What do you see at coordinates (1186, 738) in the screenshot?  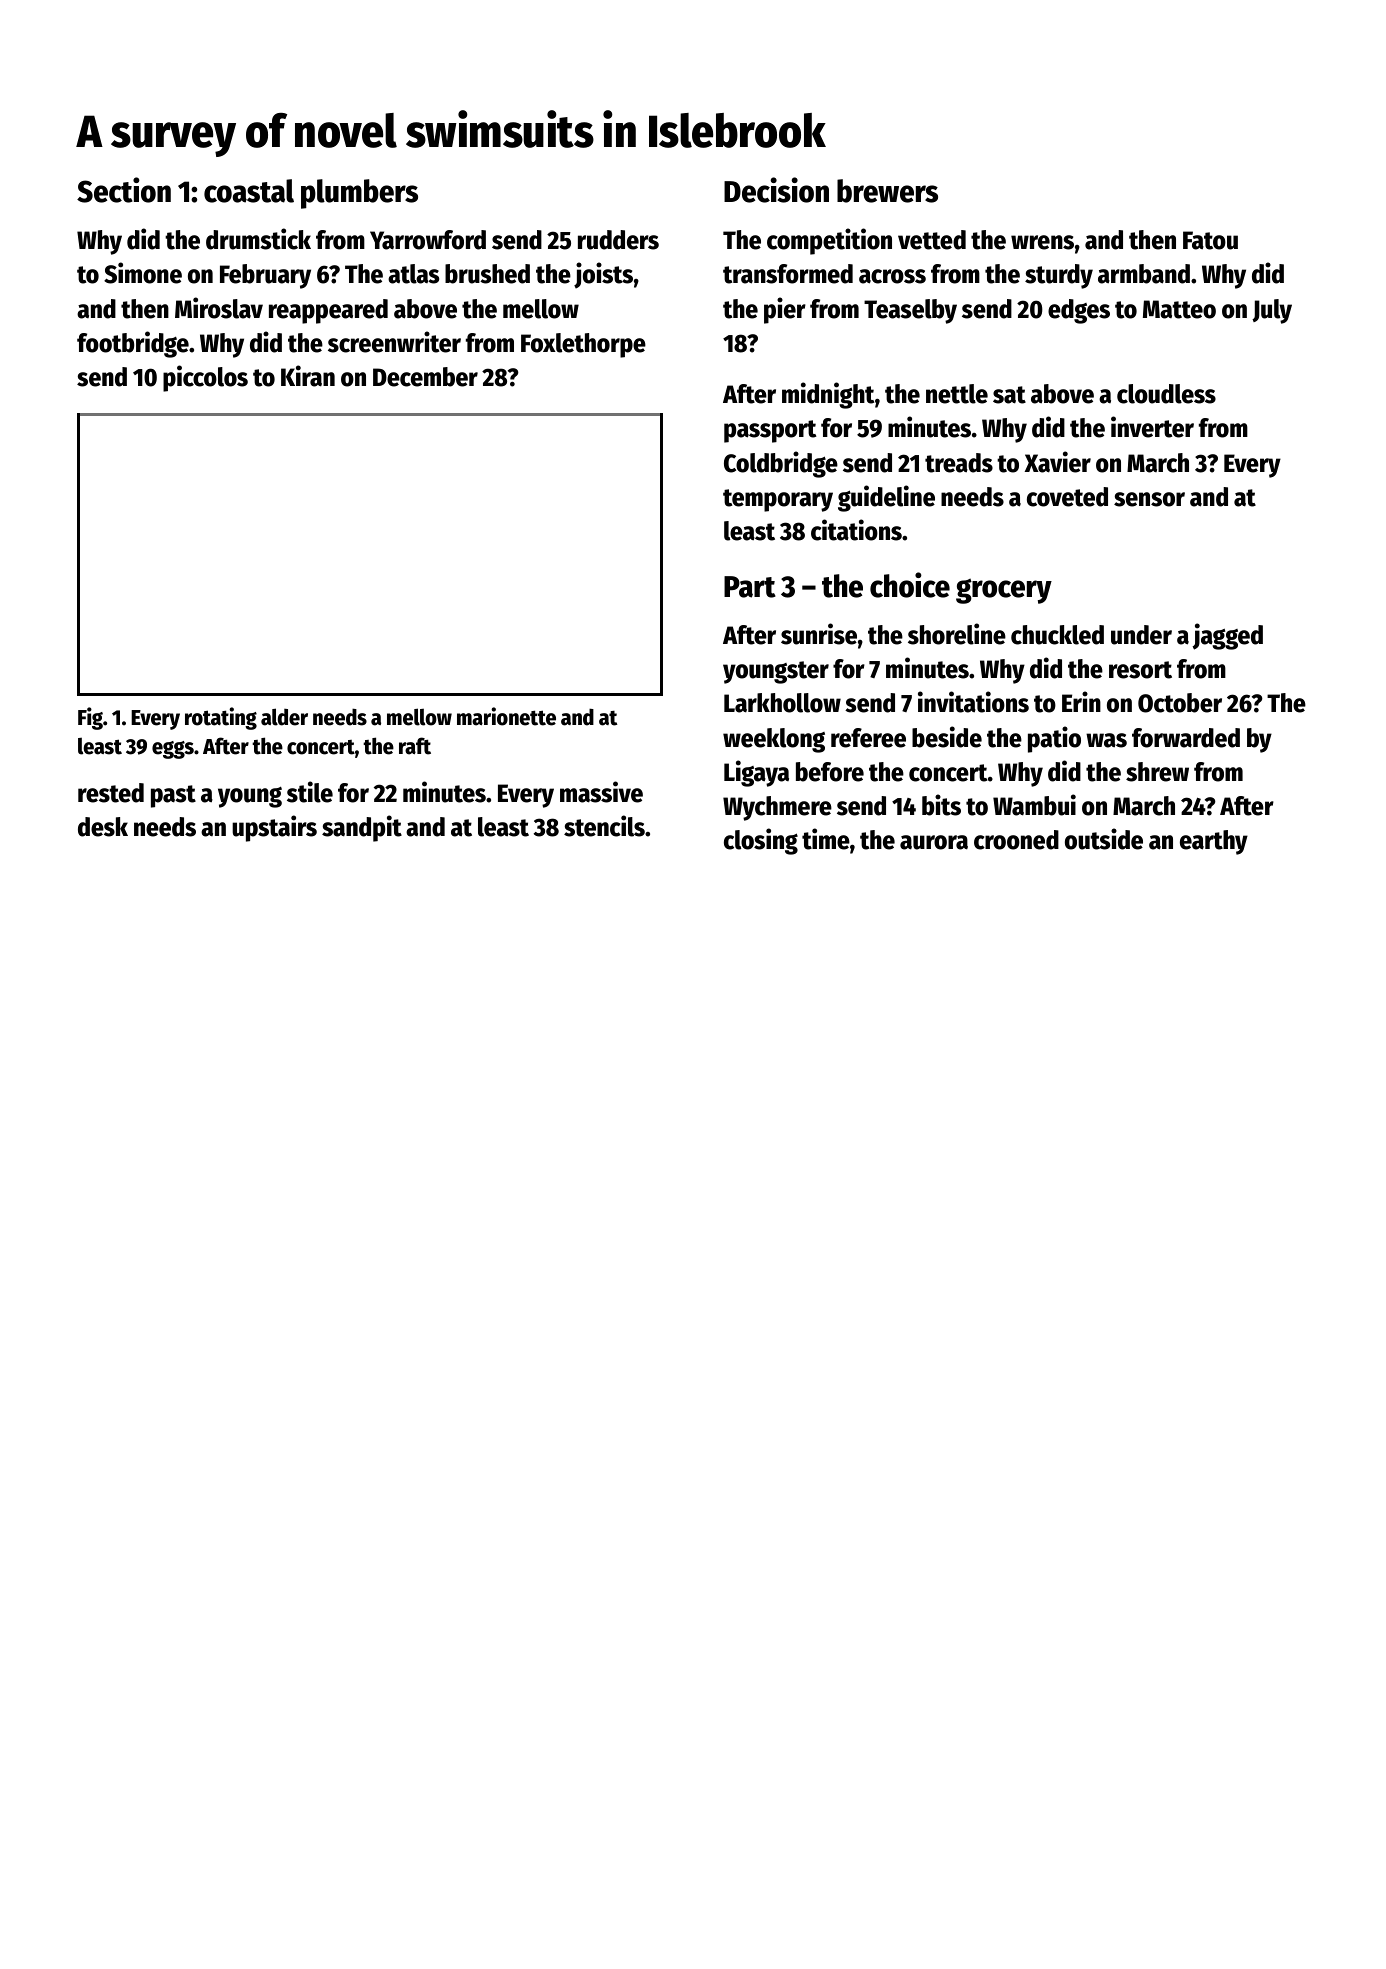 I see `forwarded` at bounding box center [1186, 738].
